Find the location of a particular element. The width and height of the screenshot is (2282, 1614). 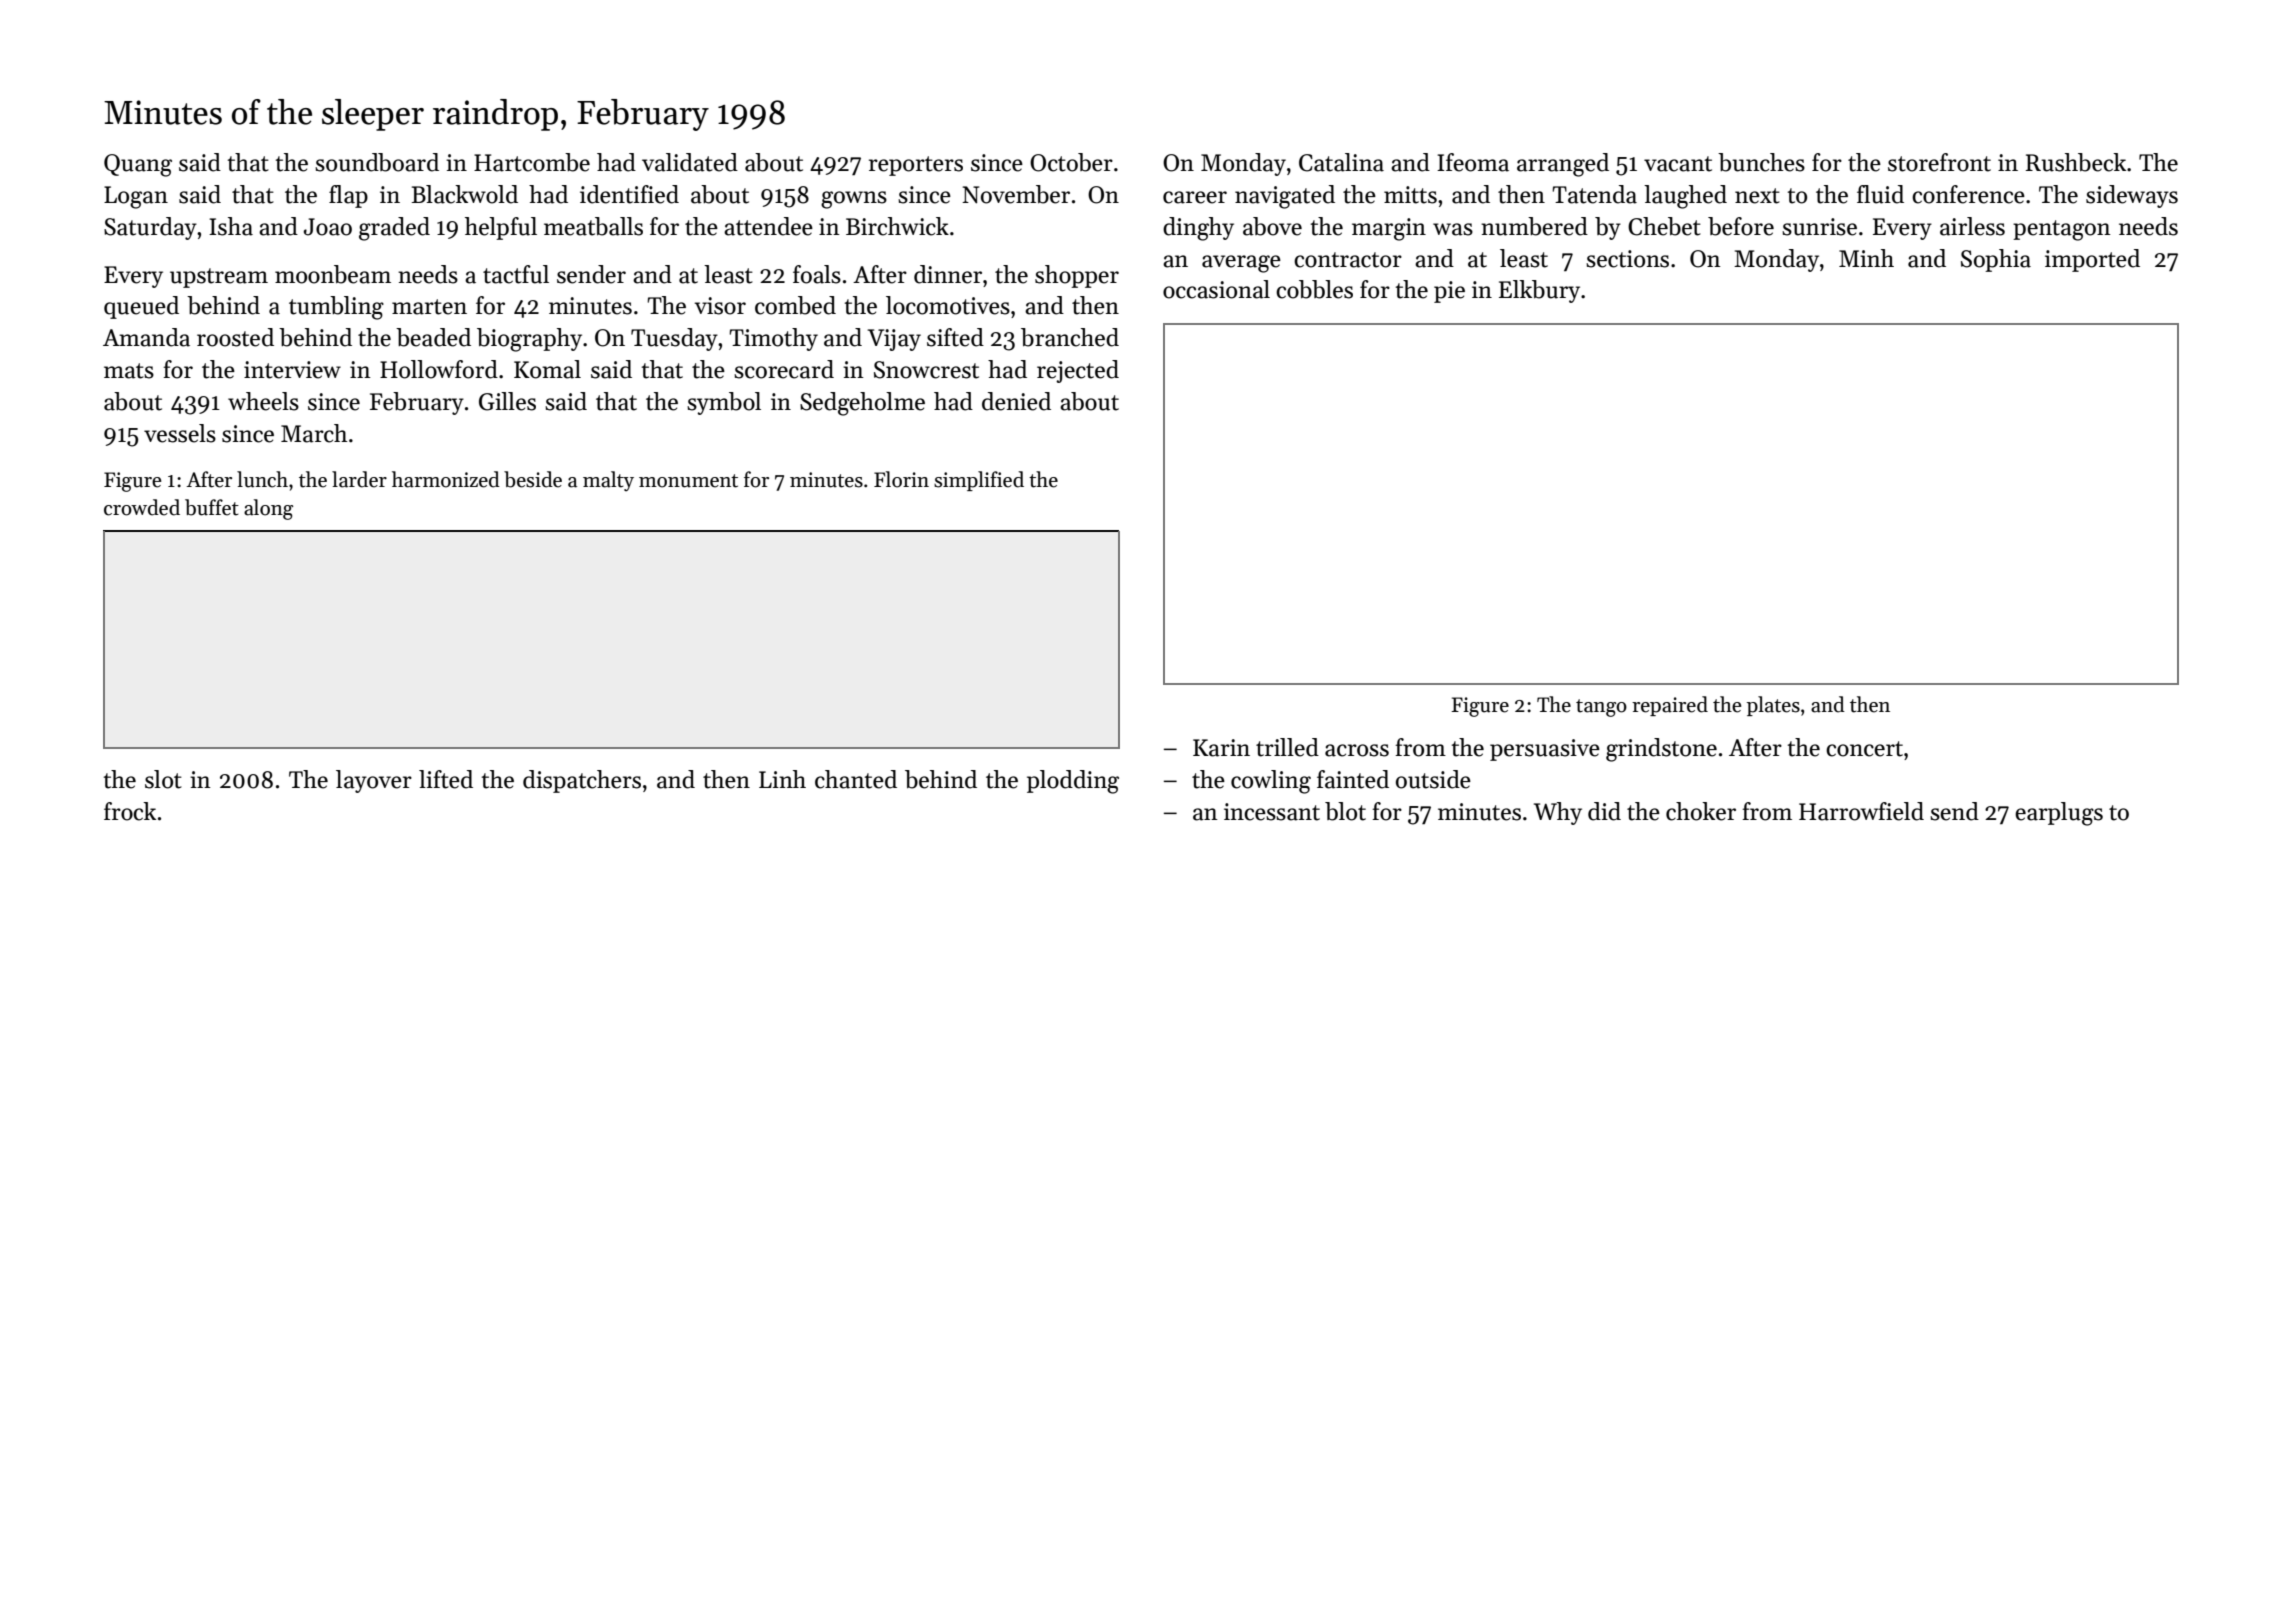

validated is located at coordinates (690, 162).
